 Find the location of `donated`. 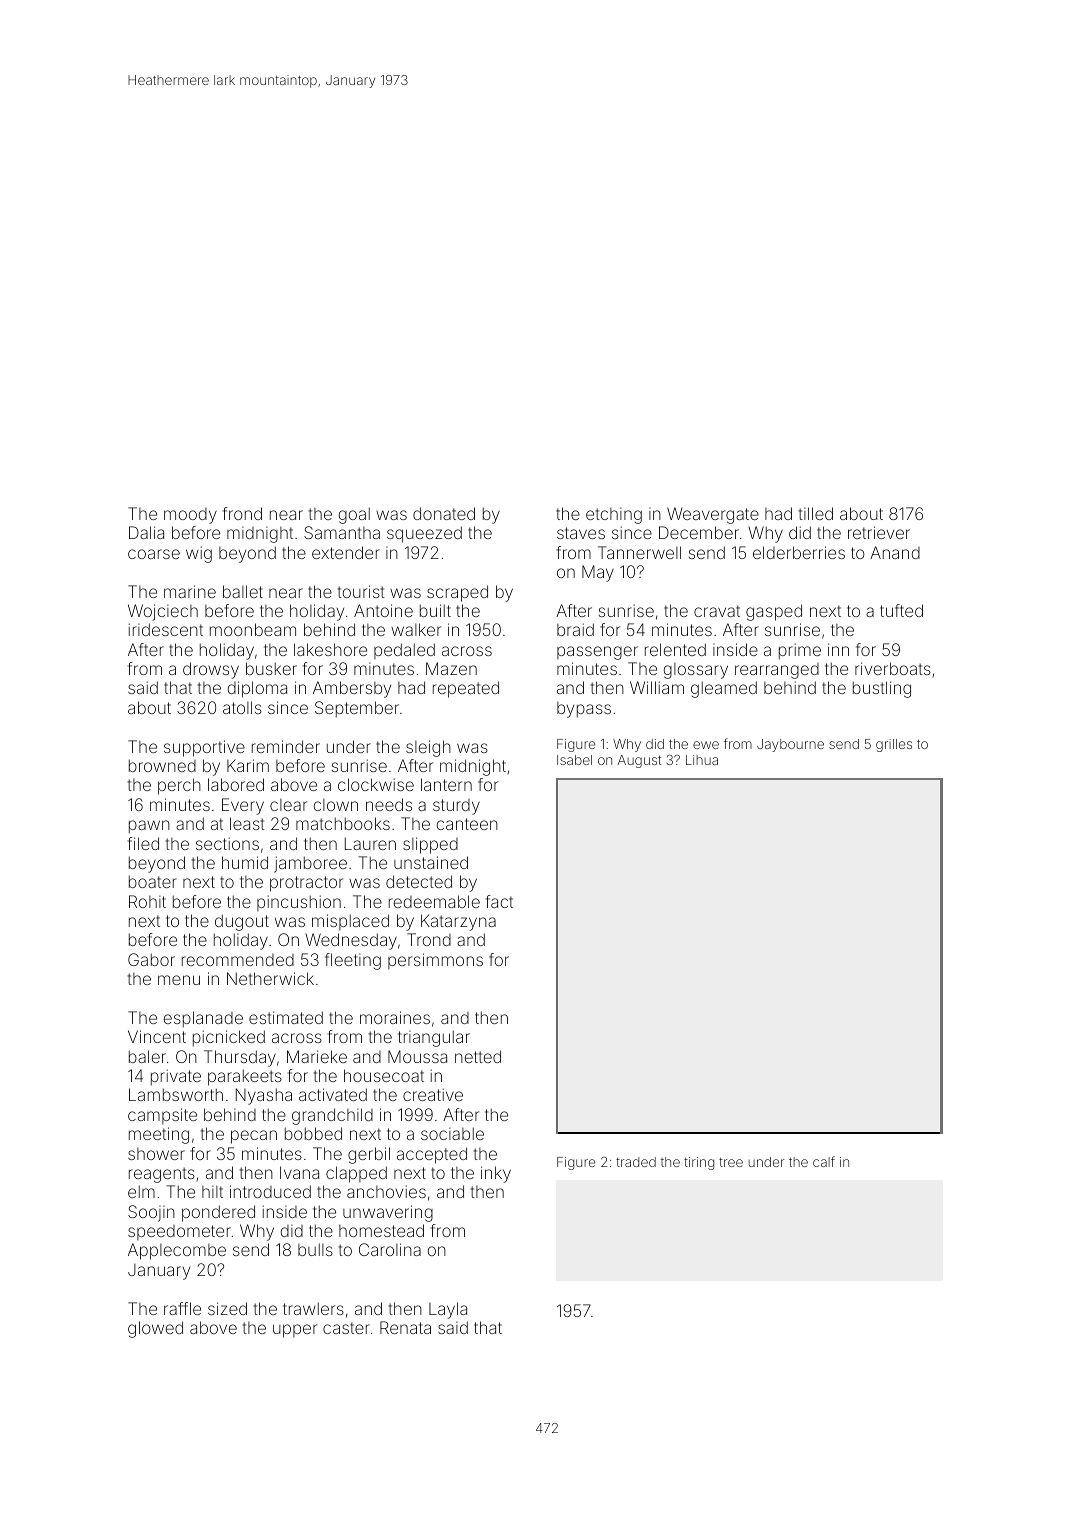

donated is located at coordinates (444, 513).
